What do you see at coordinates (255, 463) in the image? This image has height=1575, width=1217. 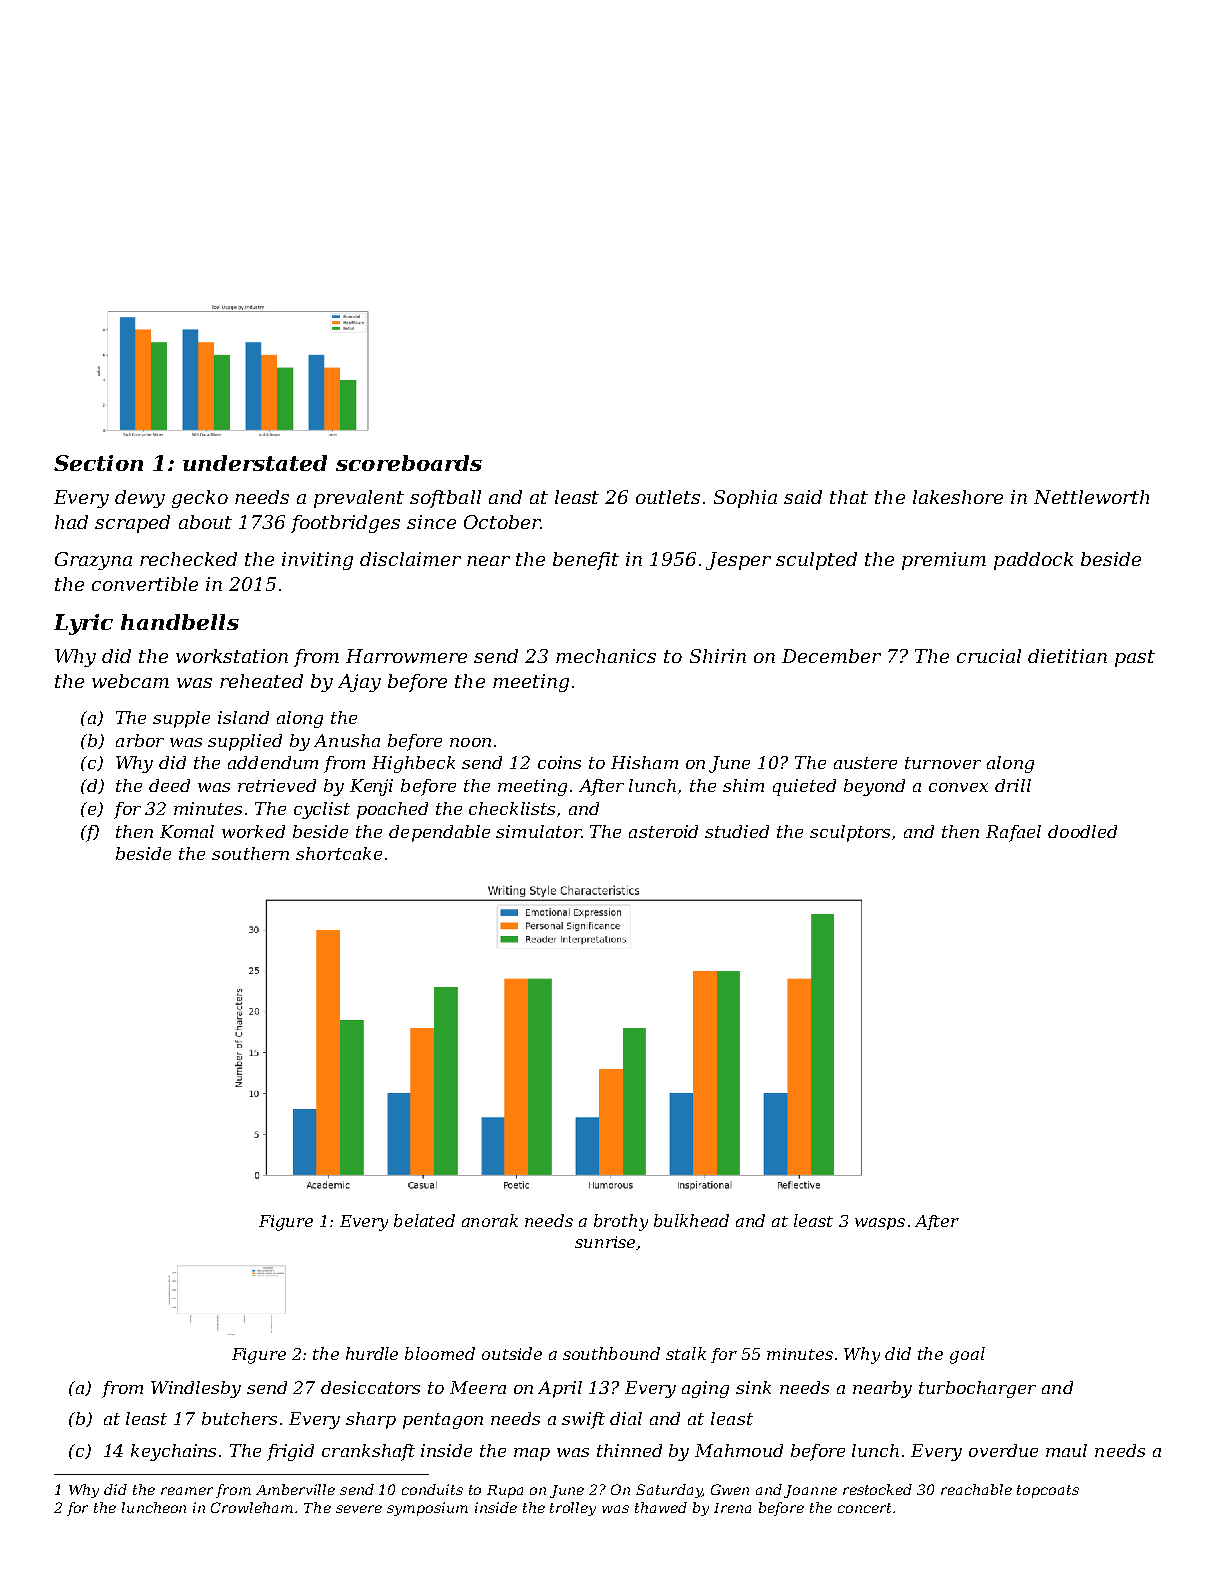 I see `understated` at bounding box center [255, 463].
